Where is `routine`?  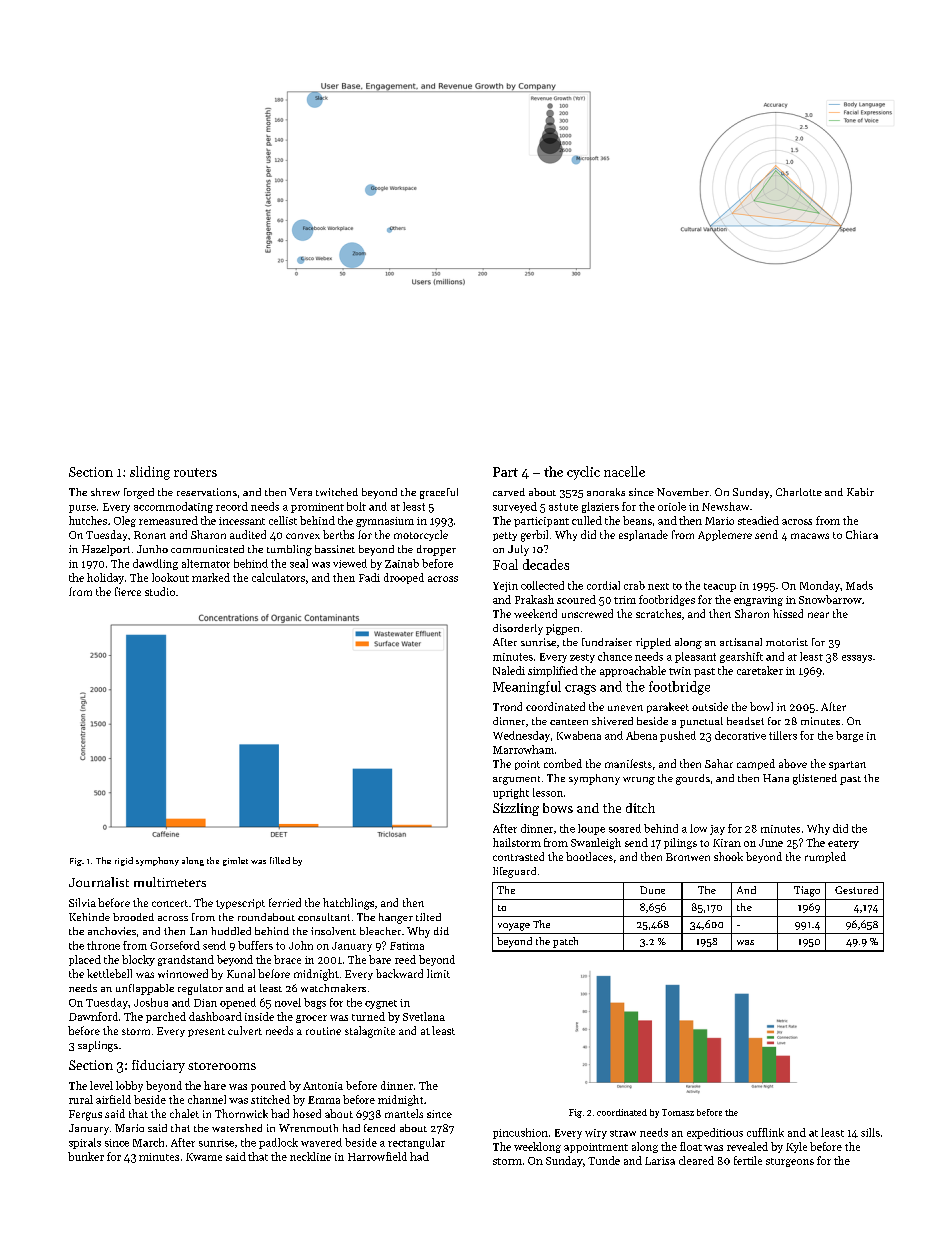
routine is located at coordinates (323, 1031).
